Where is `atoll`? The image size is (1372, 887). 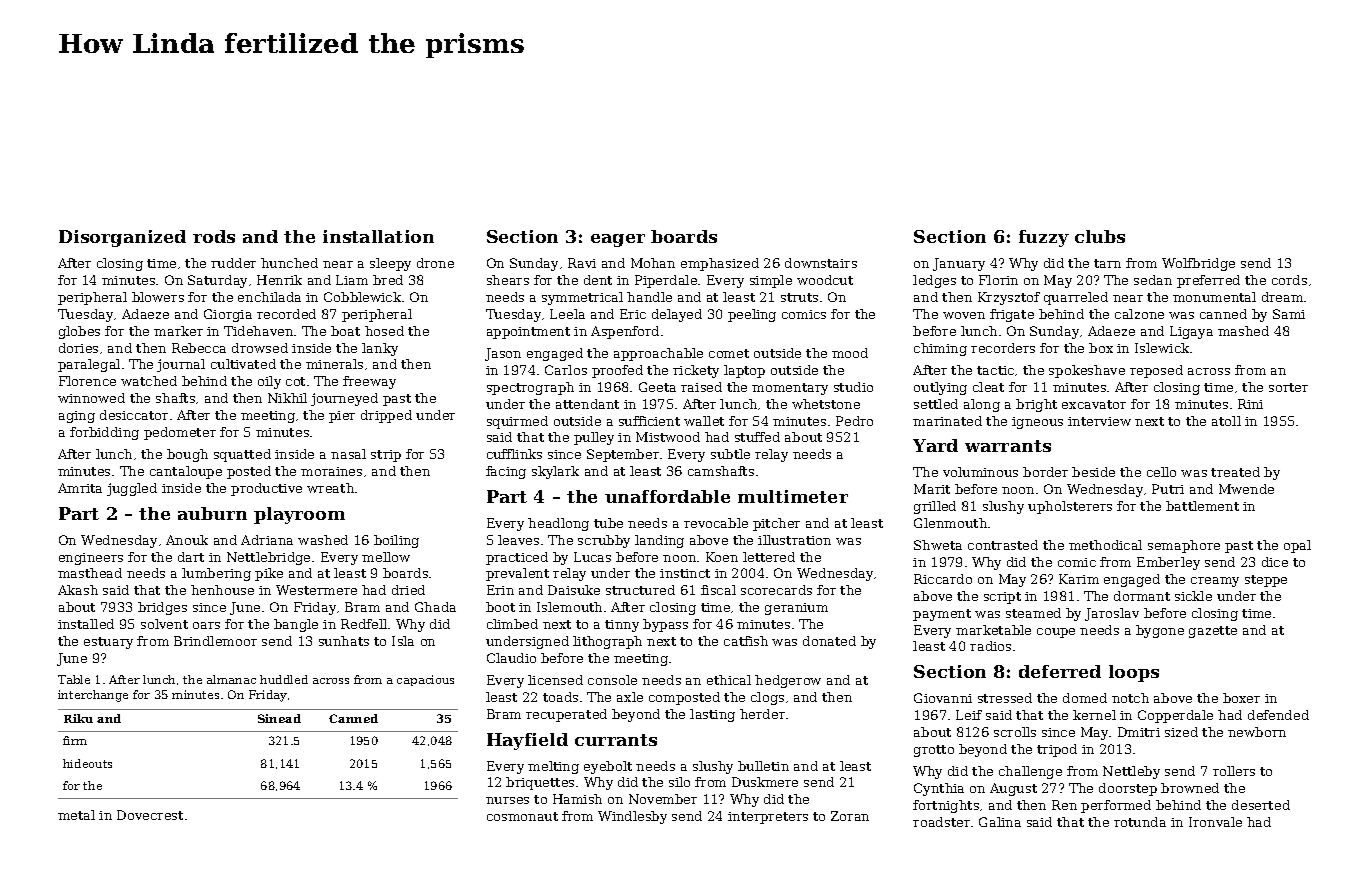 atoll is located at coordinates (1226, 421).
